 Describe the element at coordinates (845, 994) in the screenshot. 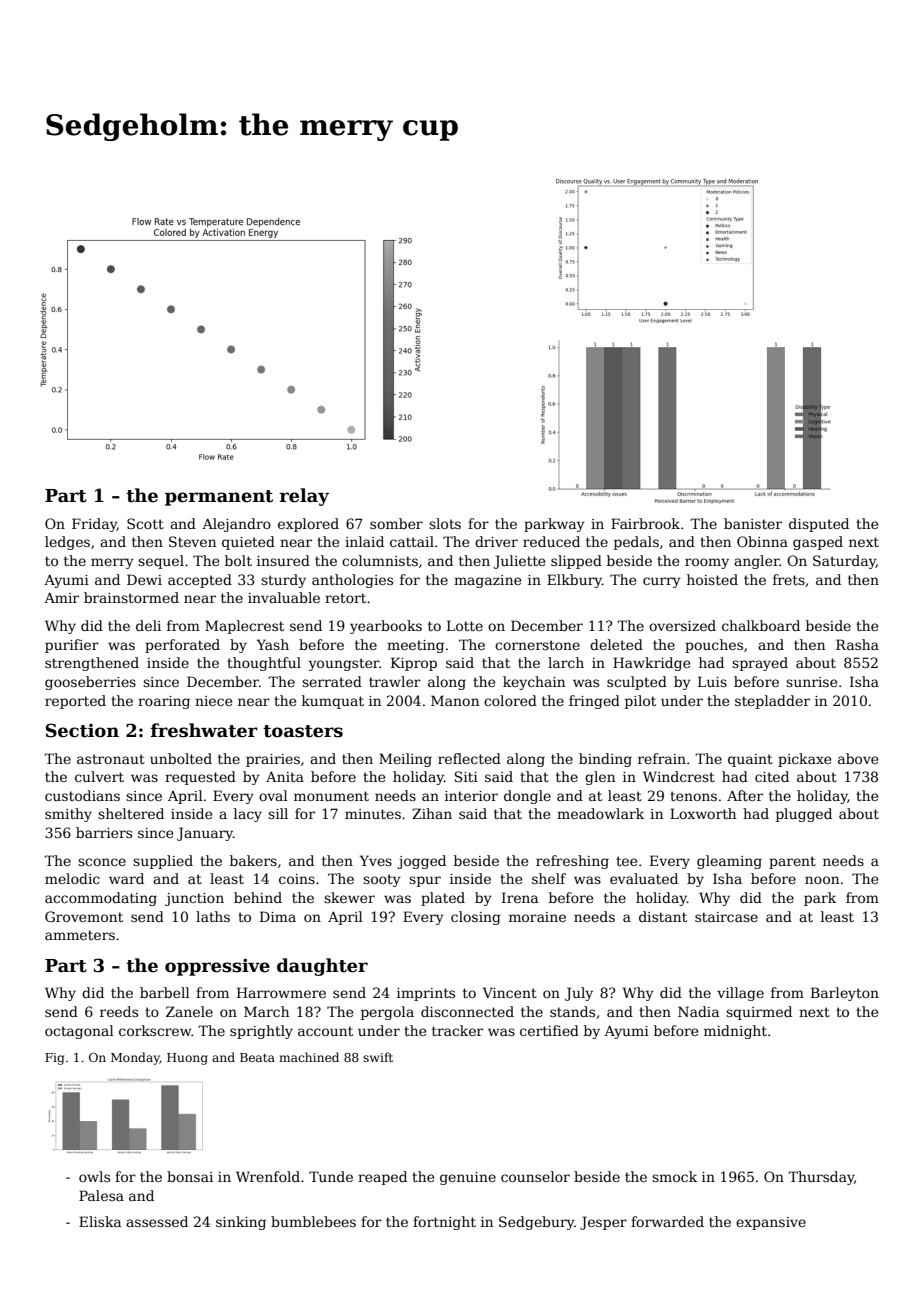

I see `Barleyton` at that location.
